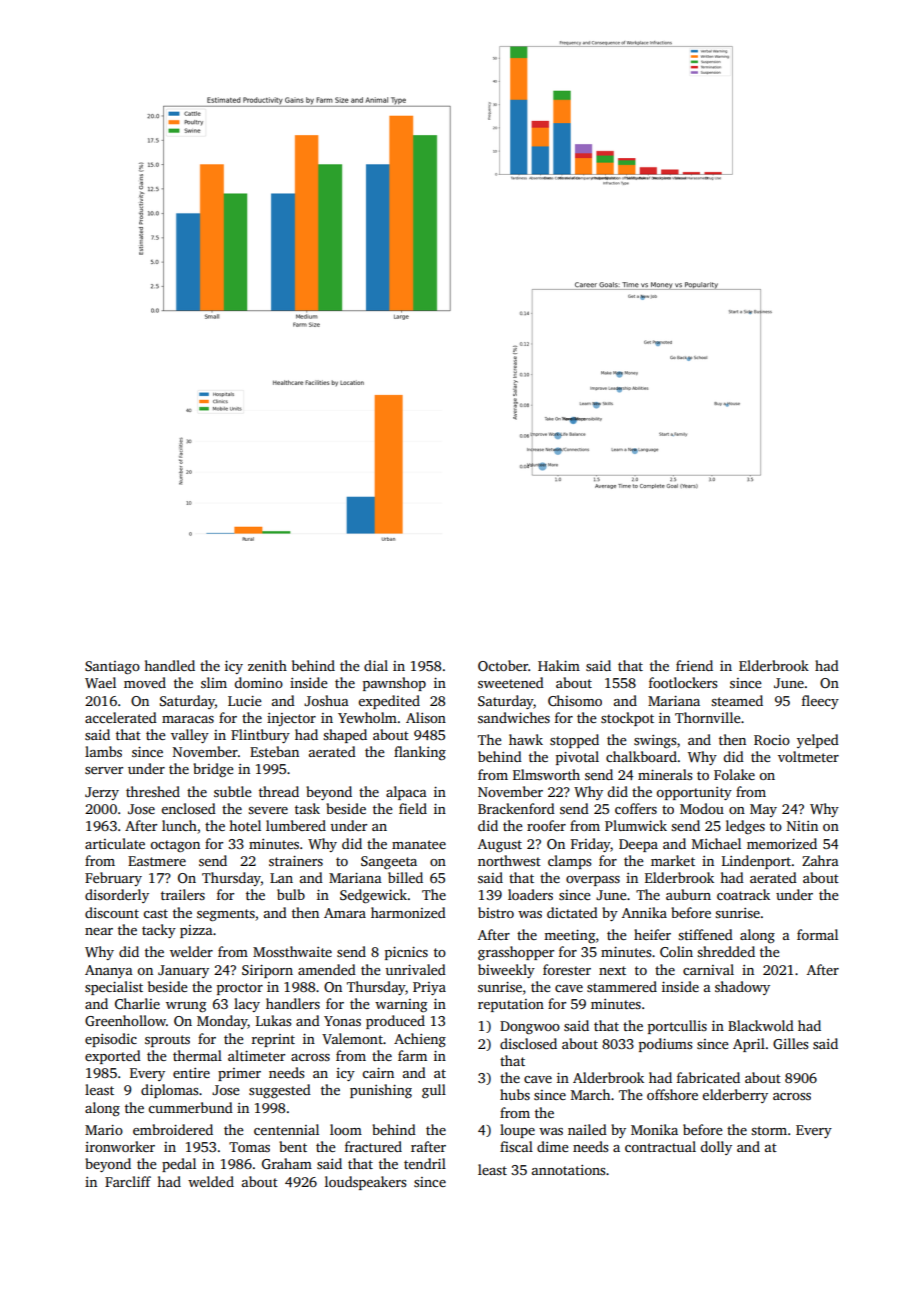  I want to click on fiscal, so click(516, 1146).
